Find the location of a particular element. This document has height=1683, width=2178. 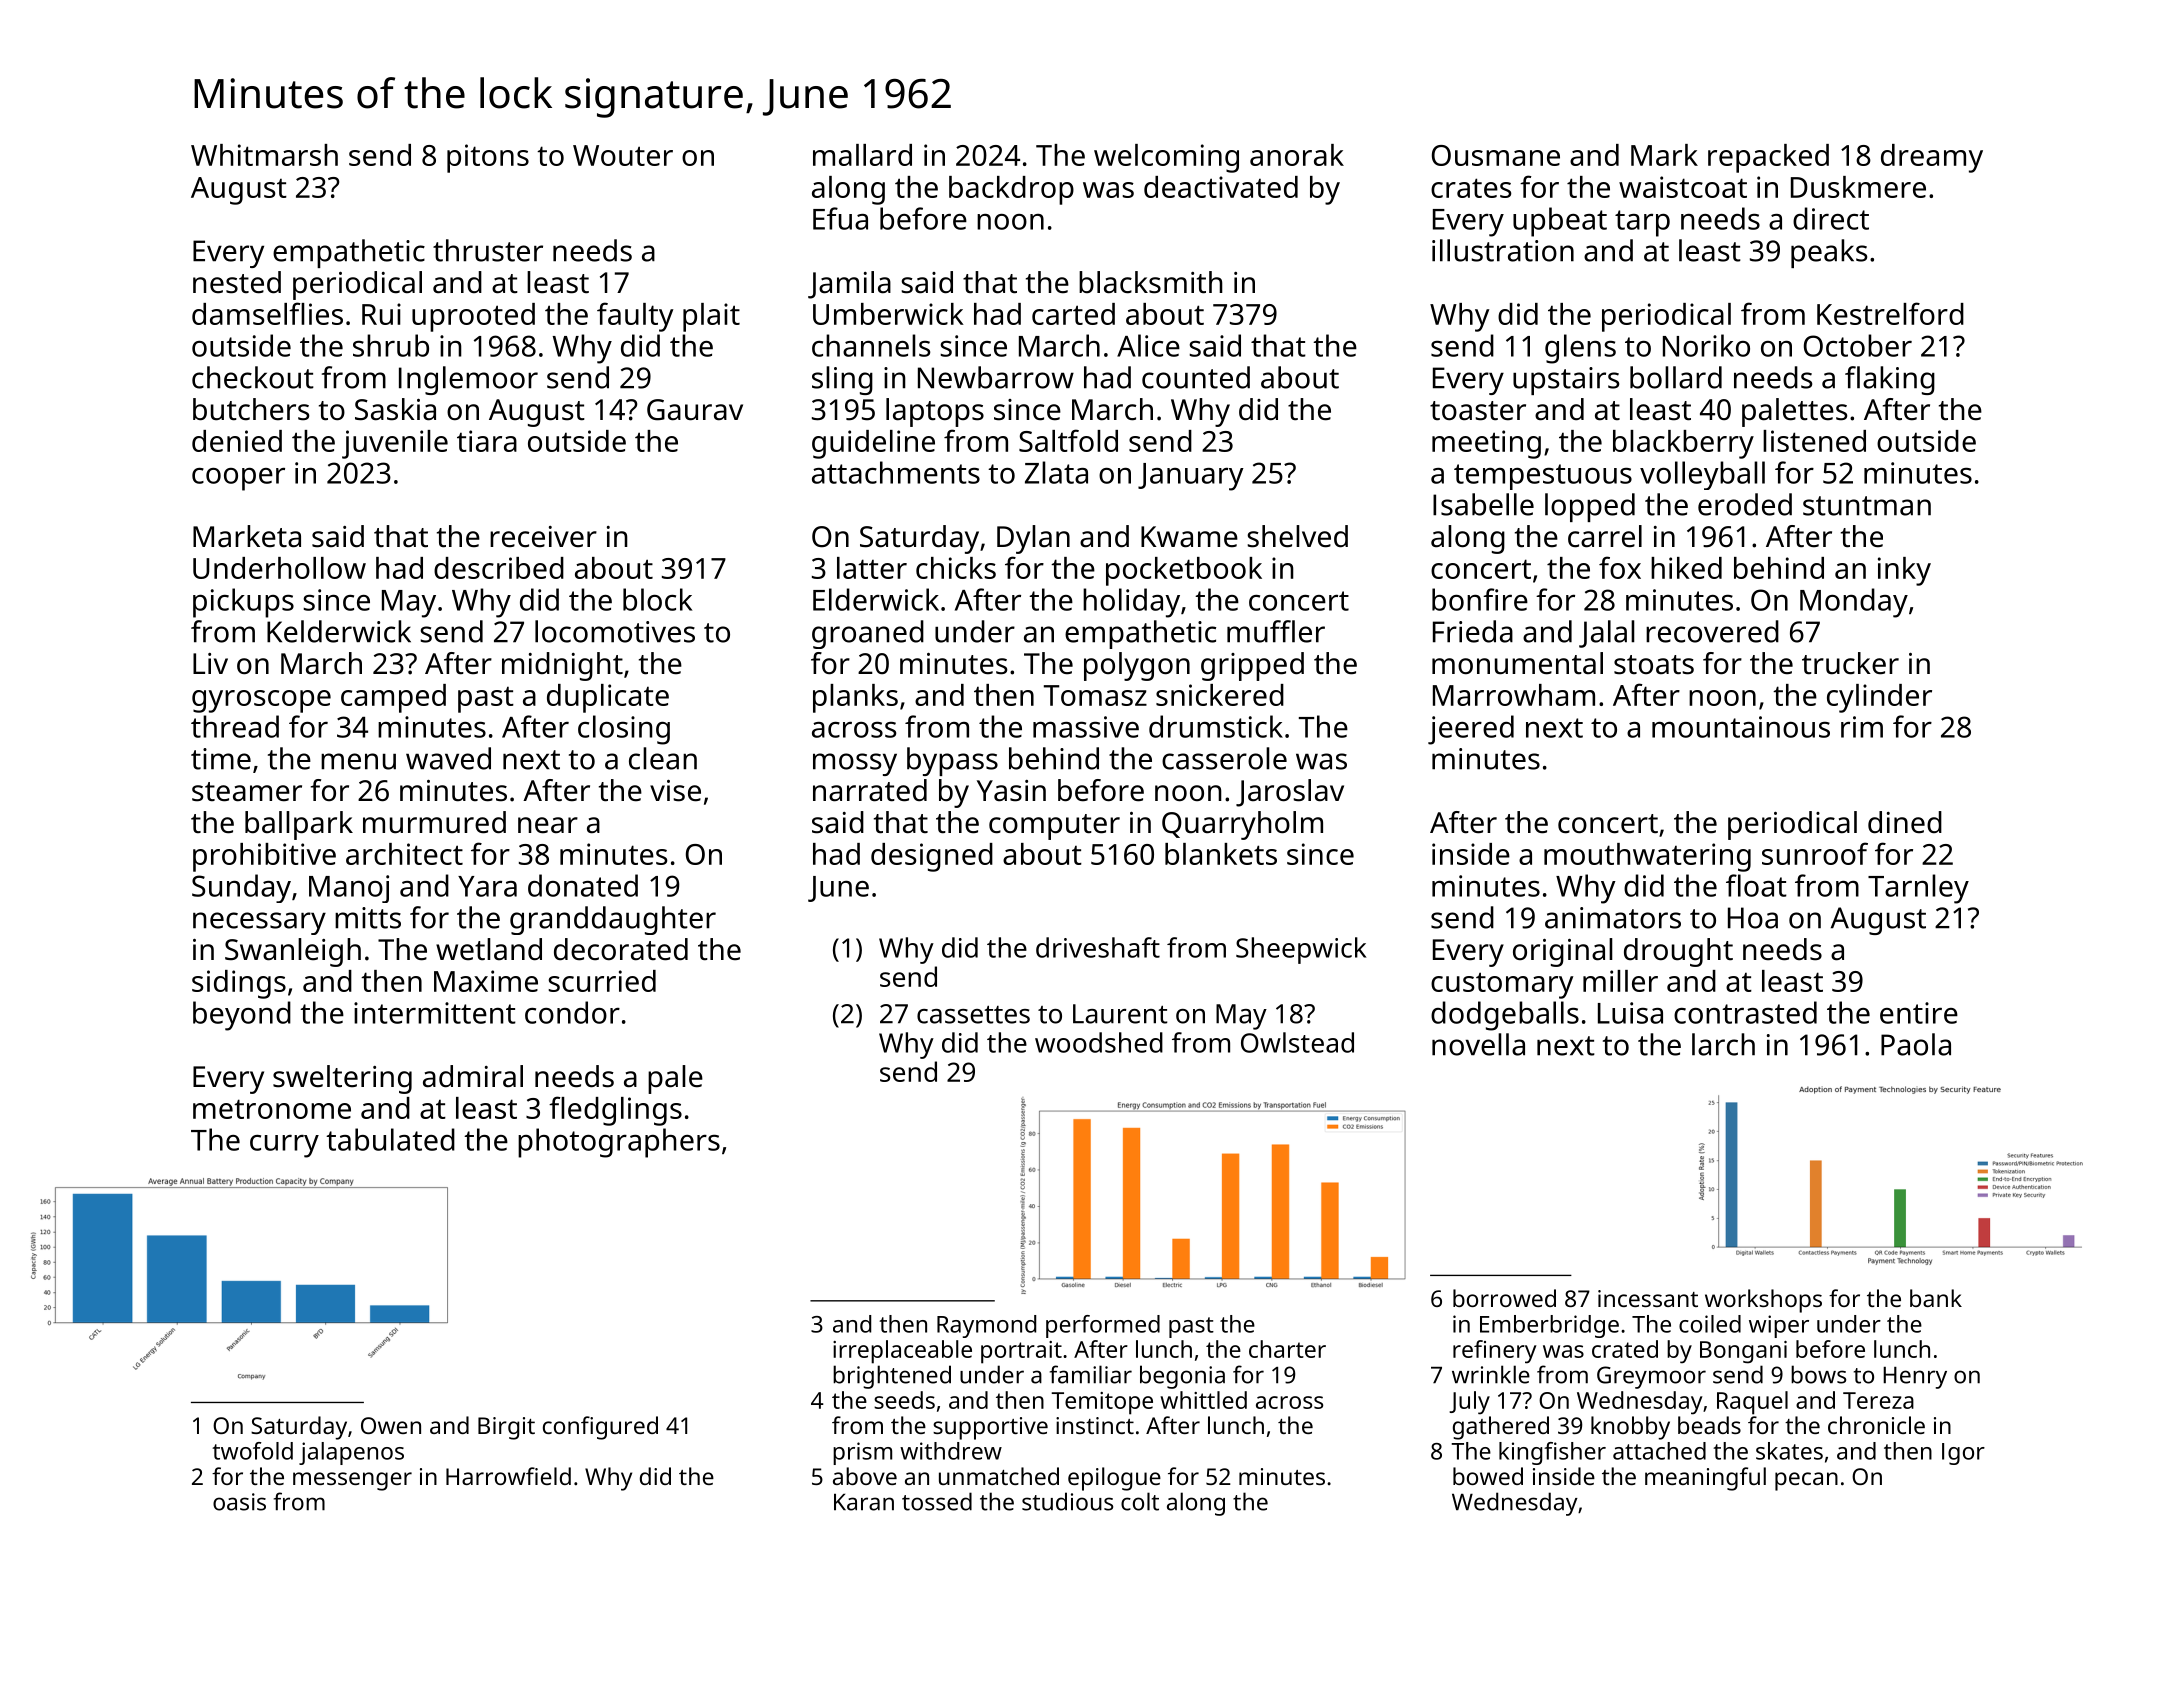

pocketbook is located at coordinates (1184, 571).
